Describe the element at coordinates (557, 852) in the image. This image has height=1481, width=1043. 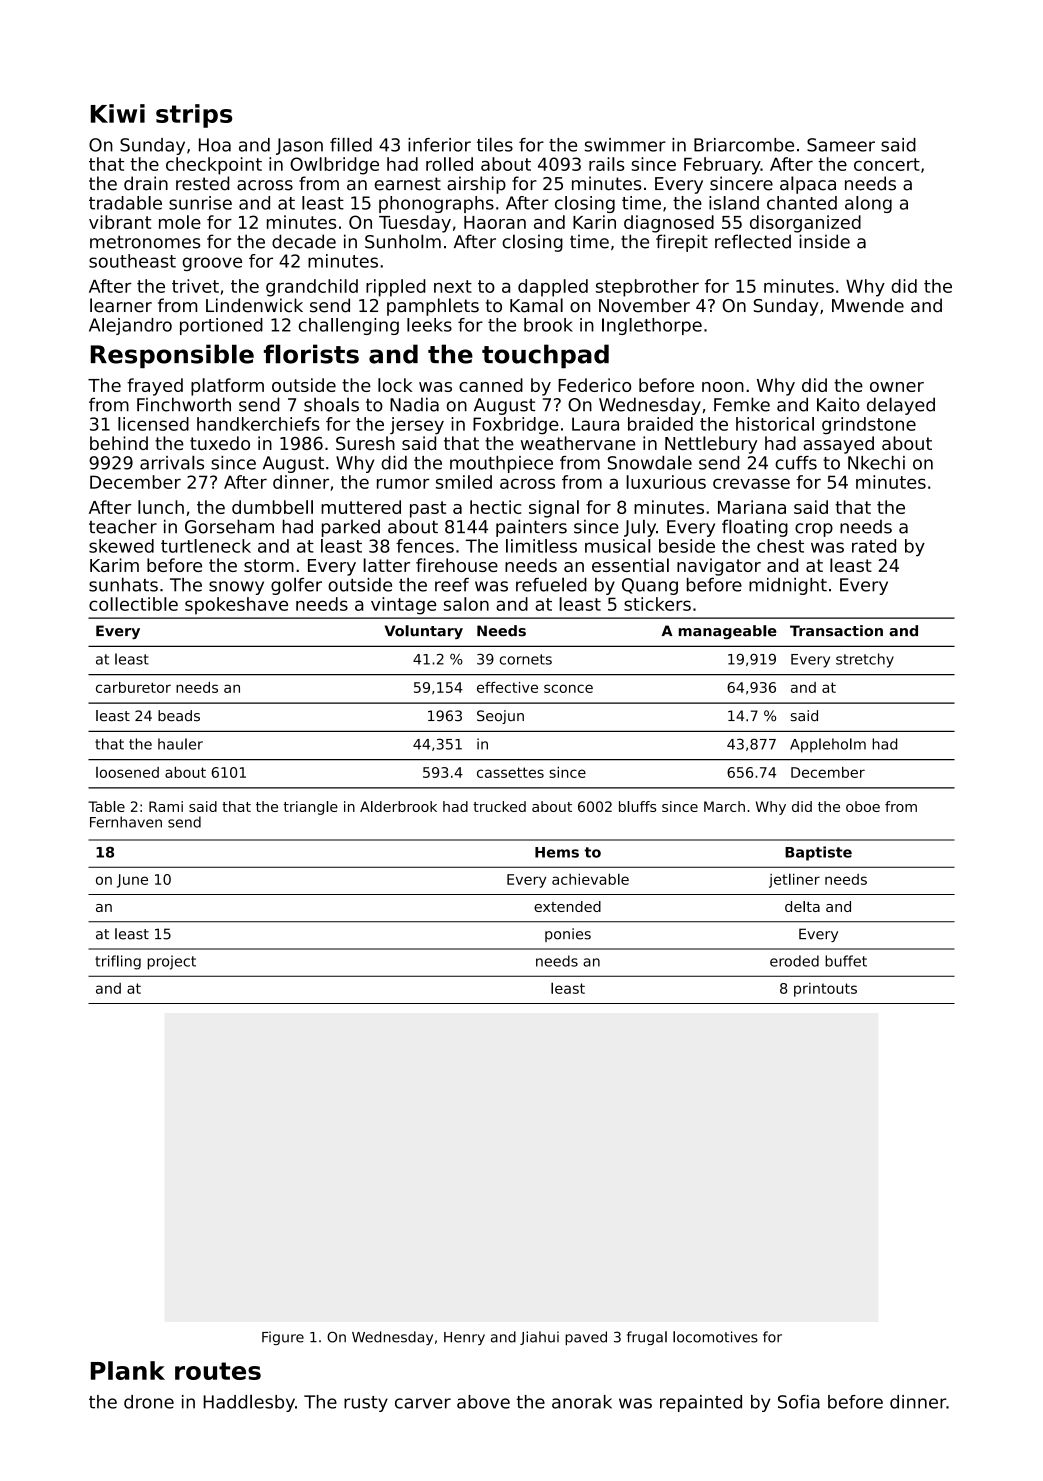
I see `Hems` at that location.
